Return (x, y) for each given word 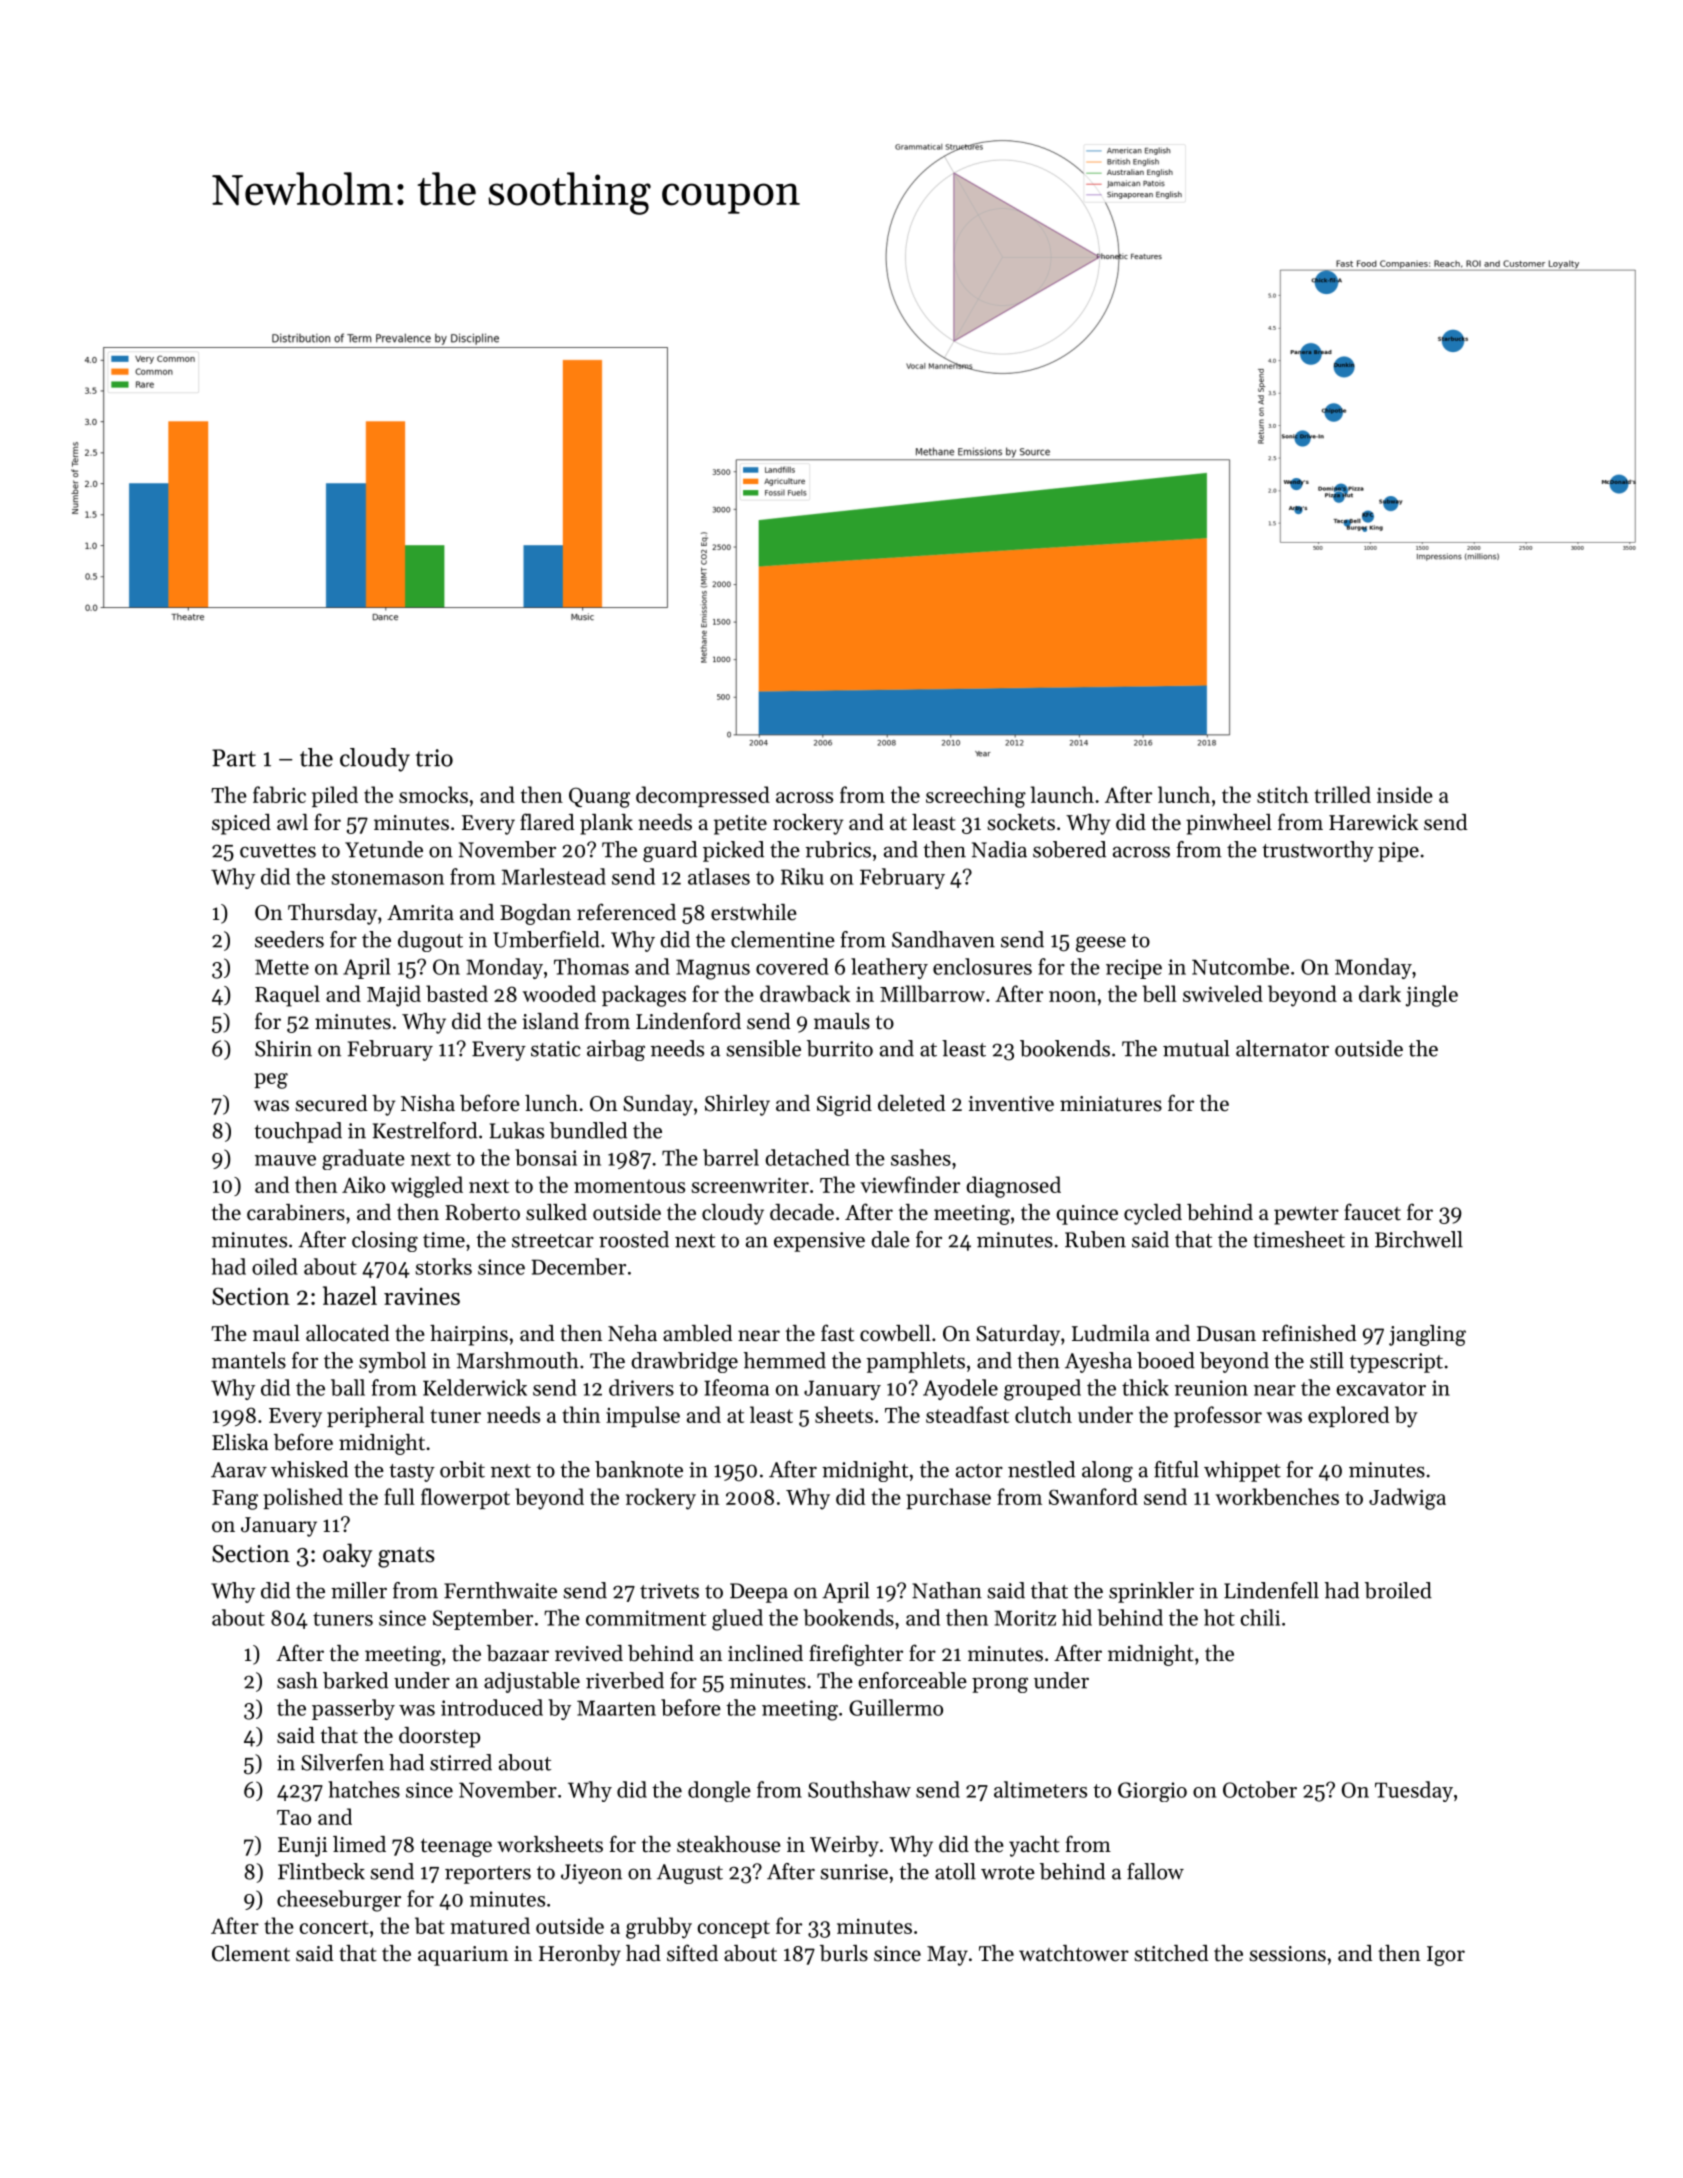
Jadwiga (1407, 1499)
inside (1405, 794)
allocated (347, 1333)
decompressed (703, 796)
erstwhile (754, 912)
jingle (1432, 996)
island (550, 1021)
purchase (948, 1498)
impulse (643, 1416)
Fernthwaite (500, 1590)
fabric (279, 794)
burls (844, 1953)
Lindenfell (1271, 1590)
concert (334, 1927)
